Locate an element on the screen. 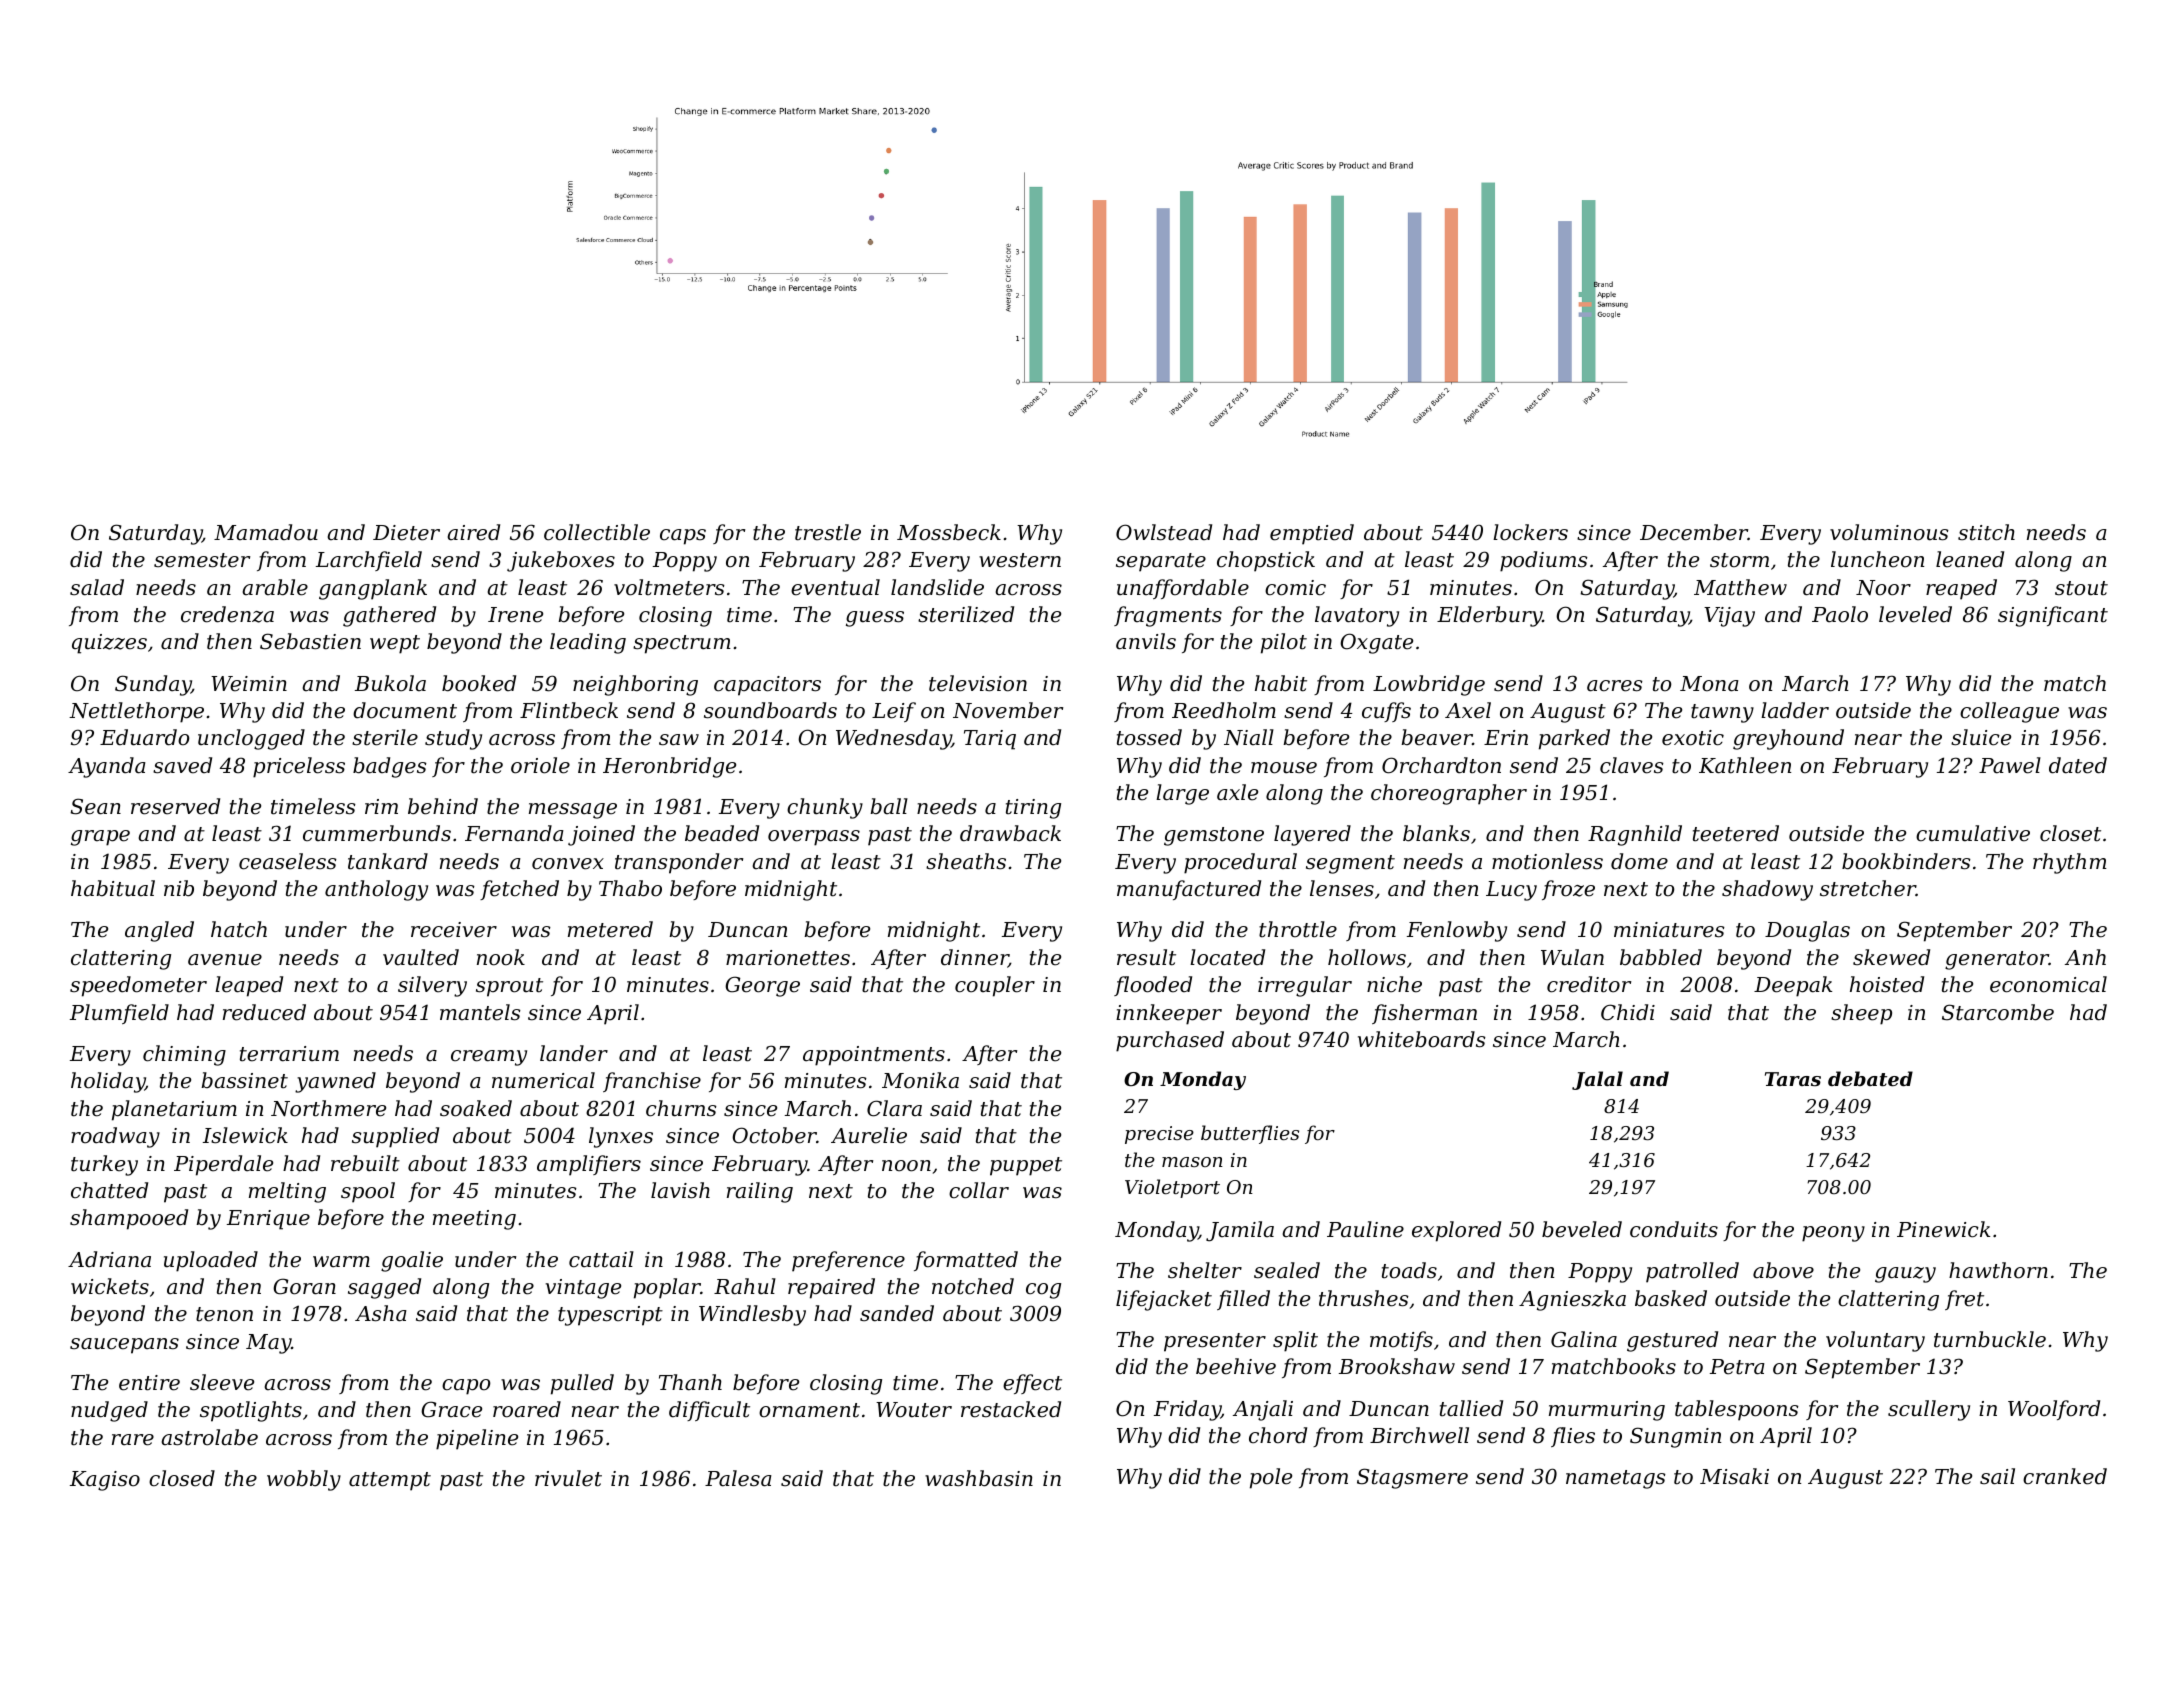 The height and width of the screenshot is (1683, 2178). sheaths is located at coordinates (966, 861).
